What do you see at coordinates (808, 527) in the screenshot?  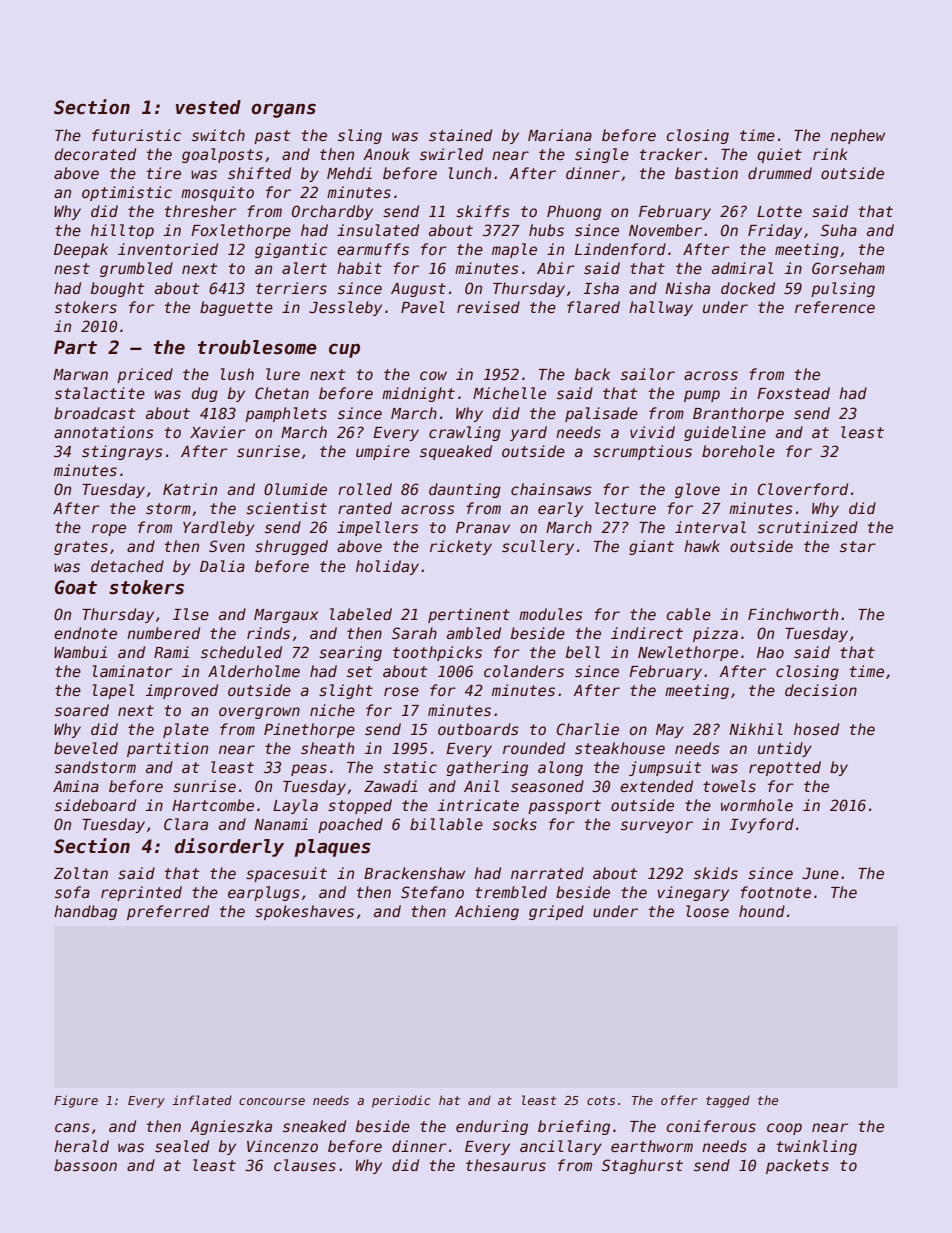 I see `scrutinized` at bounding box center [808, 527].
